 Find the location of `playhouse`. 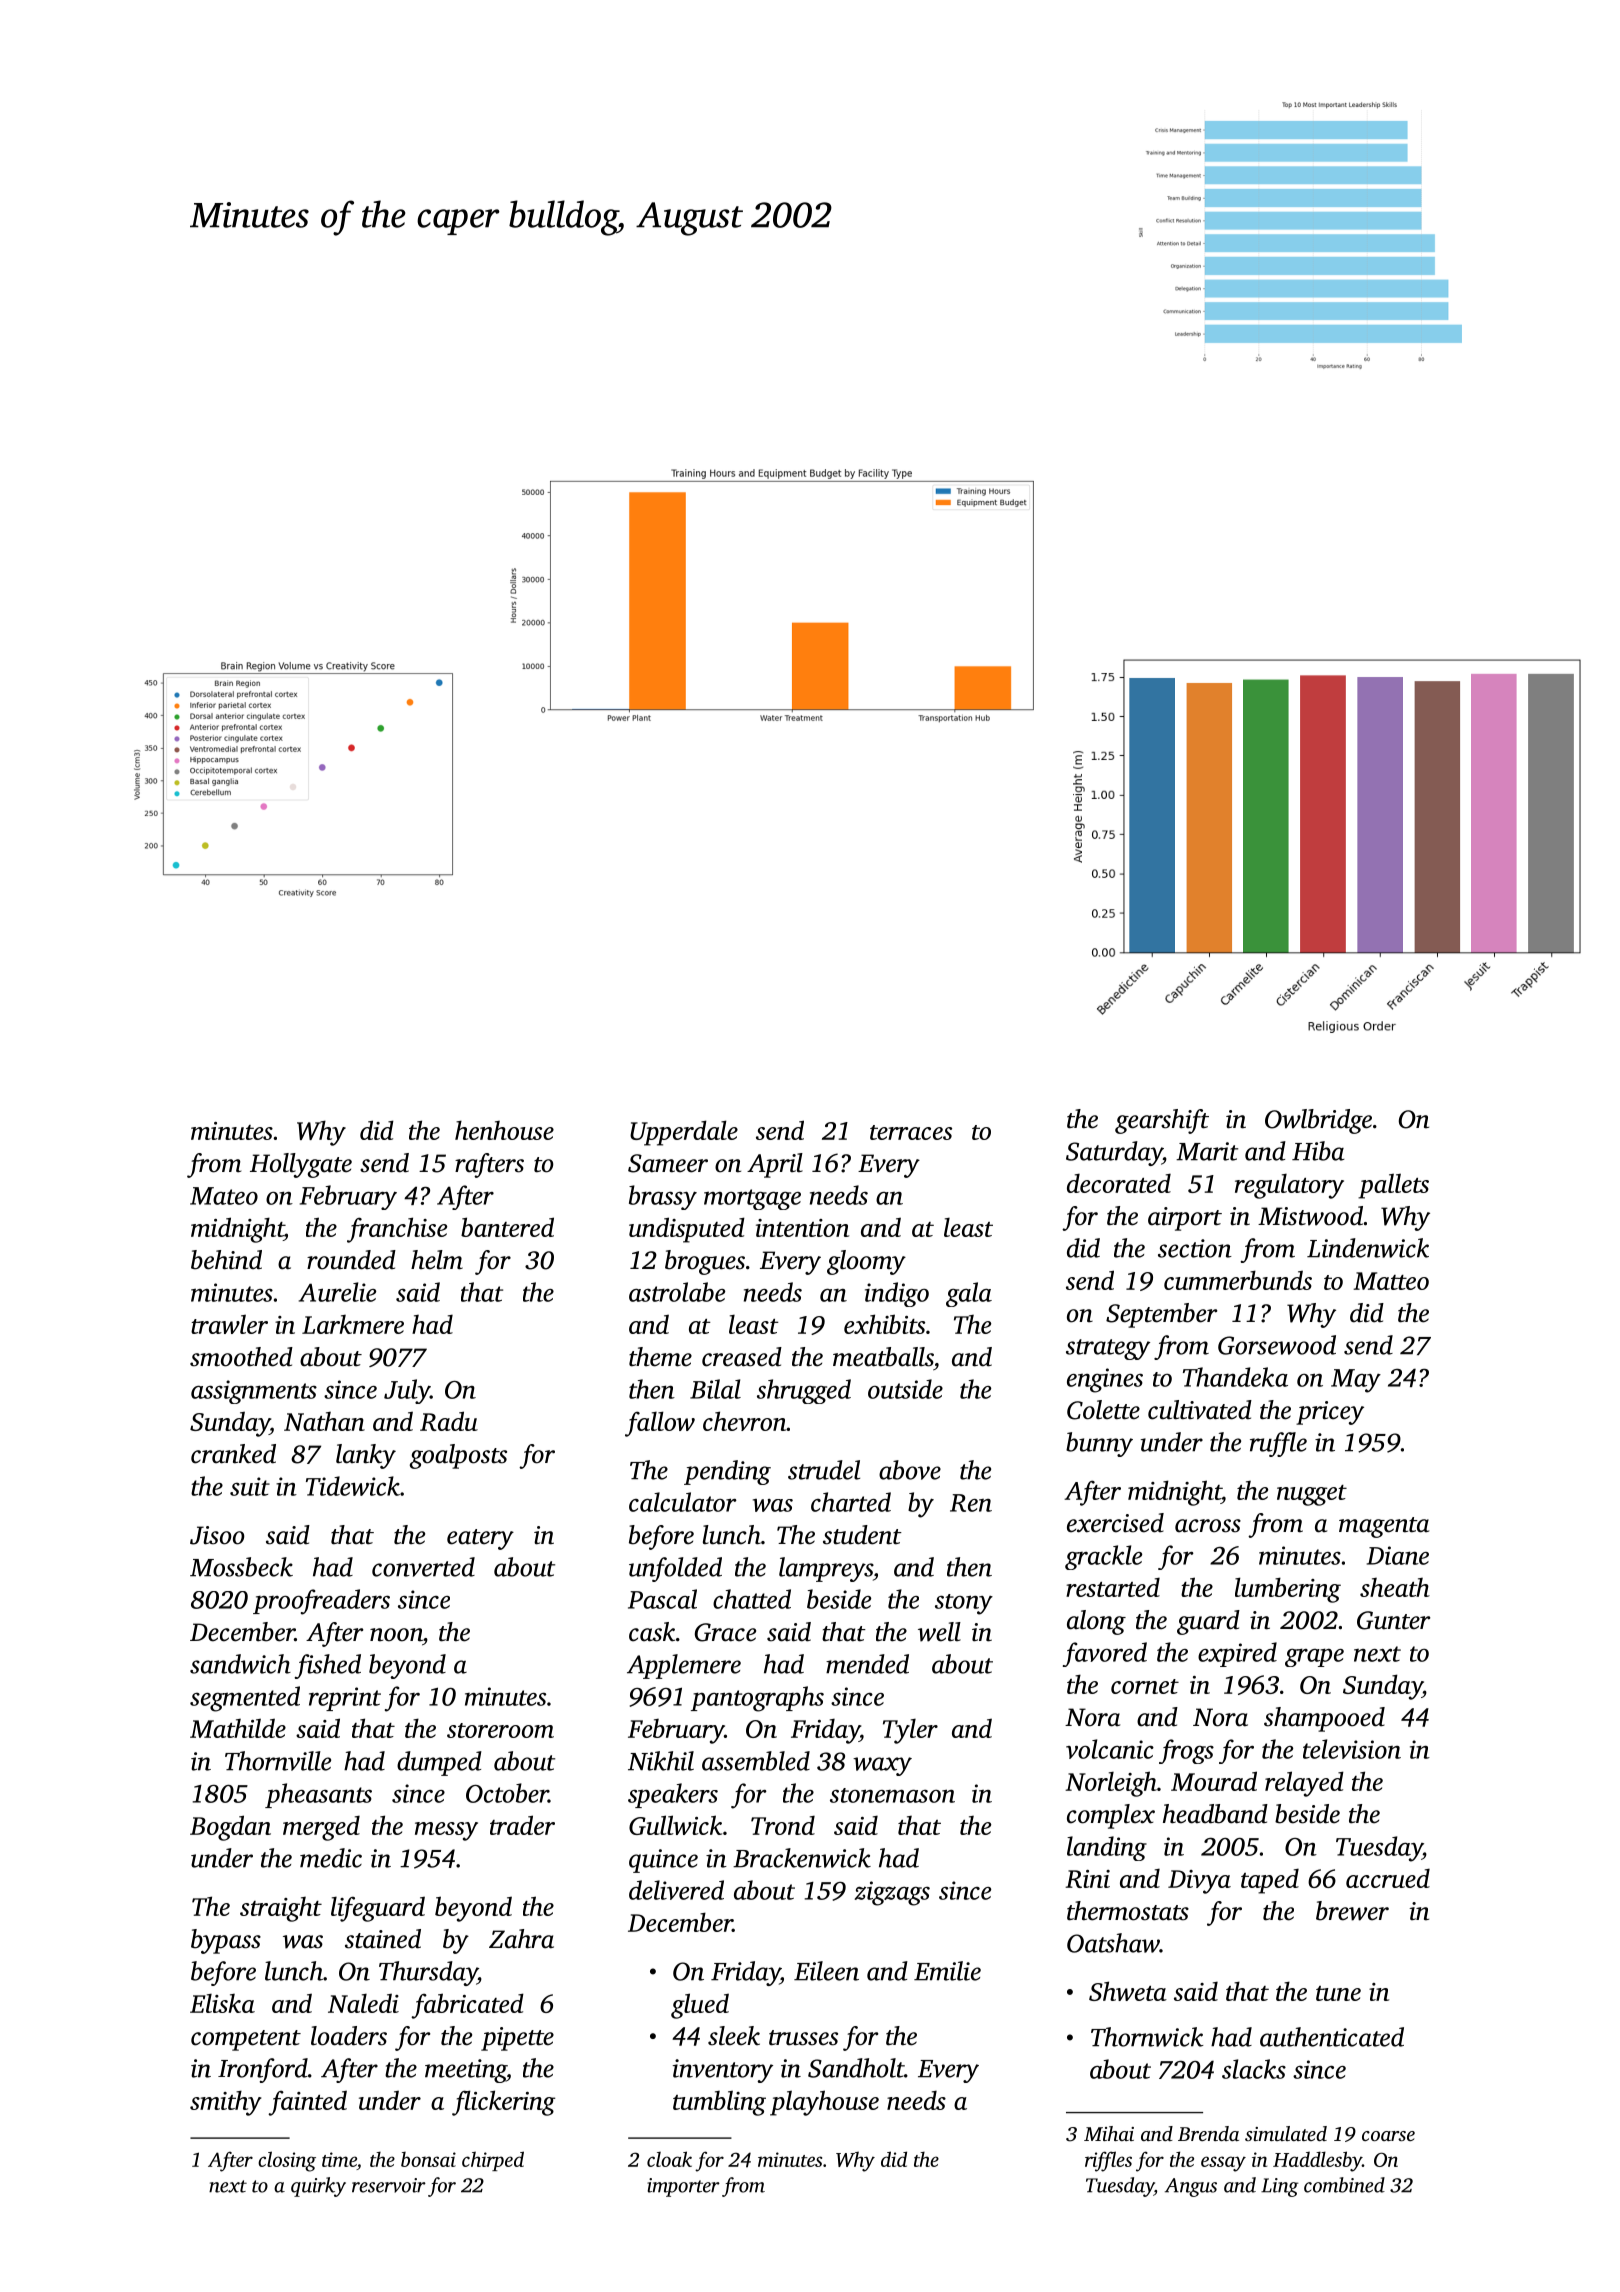

playhouse is located at coordinates (824, 2103).
